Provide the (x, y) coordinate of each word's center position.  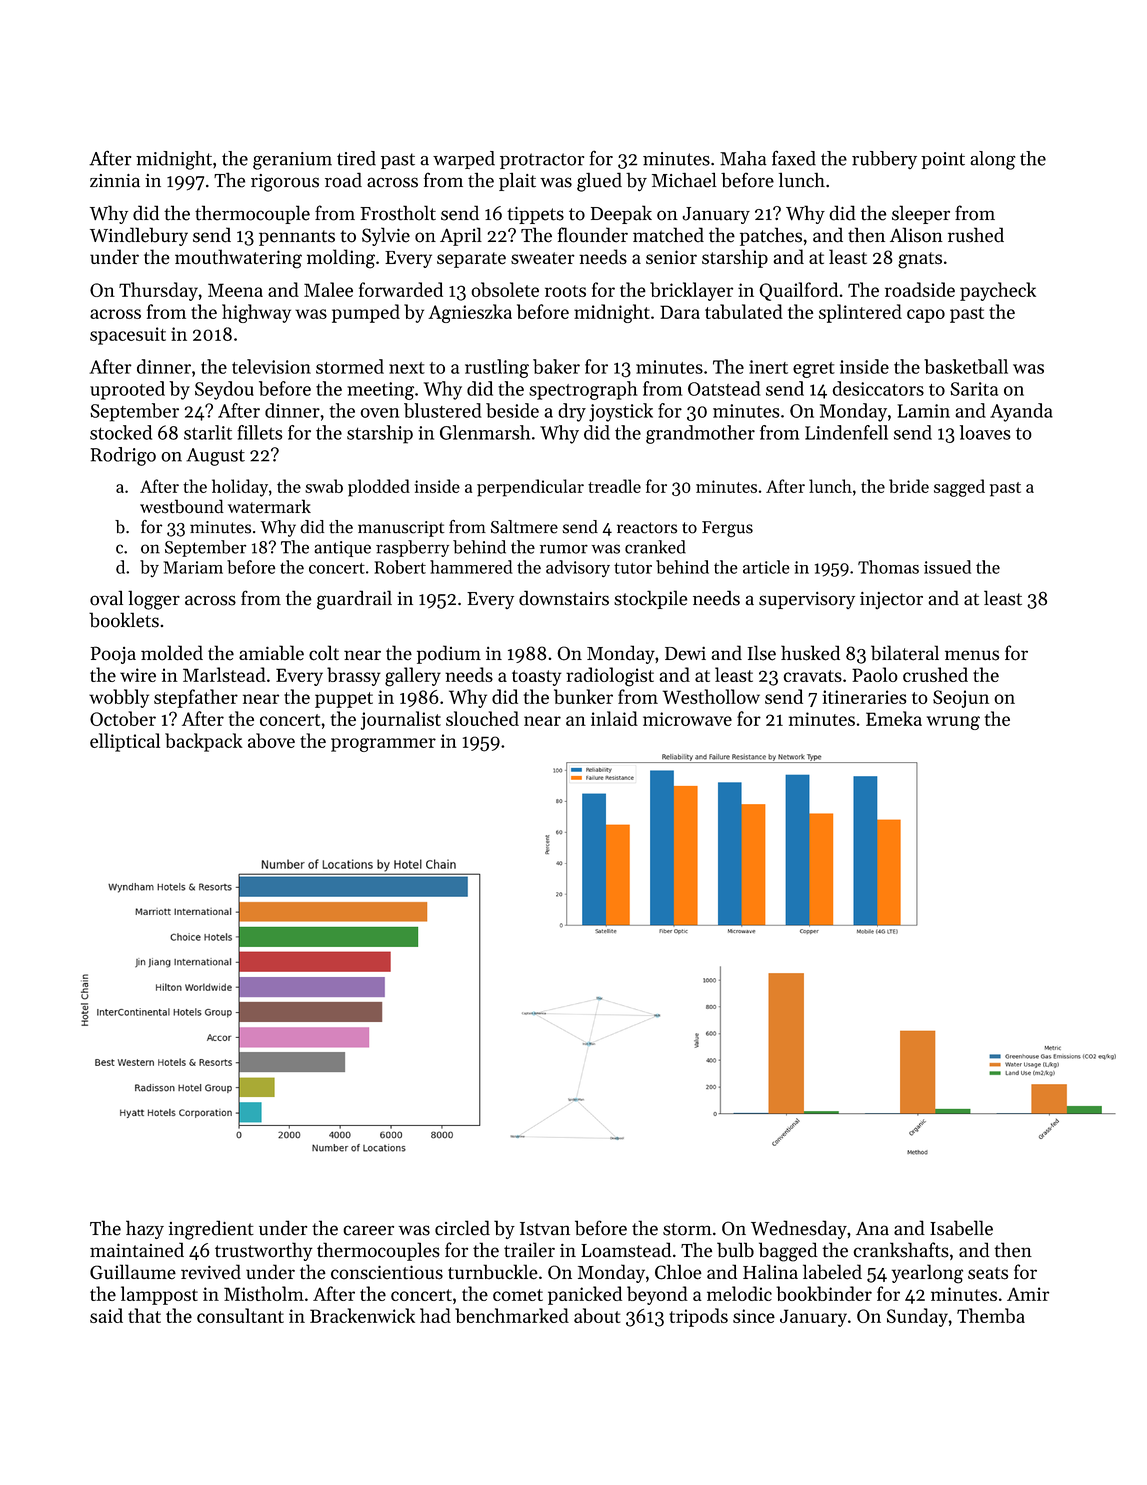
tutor (633, 568)
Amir (1028, 1294)
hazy (145, 1229)
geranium (292, 161)
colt (324, 653)
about (597, 1315)
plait (517, 181)
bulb (735, 1250)
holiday (240, 488)
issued (947, 567)
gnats (920, 260)
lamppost (159, 1295)
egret (814, 370)
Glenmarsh (485, 432)
